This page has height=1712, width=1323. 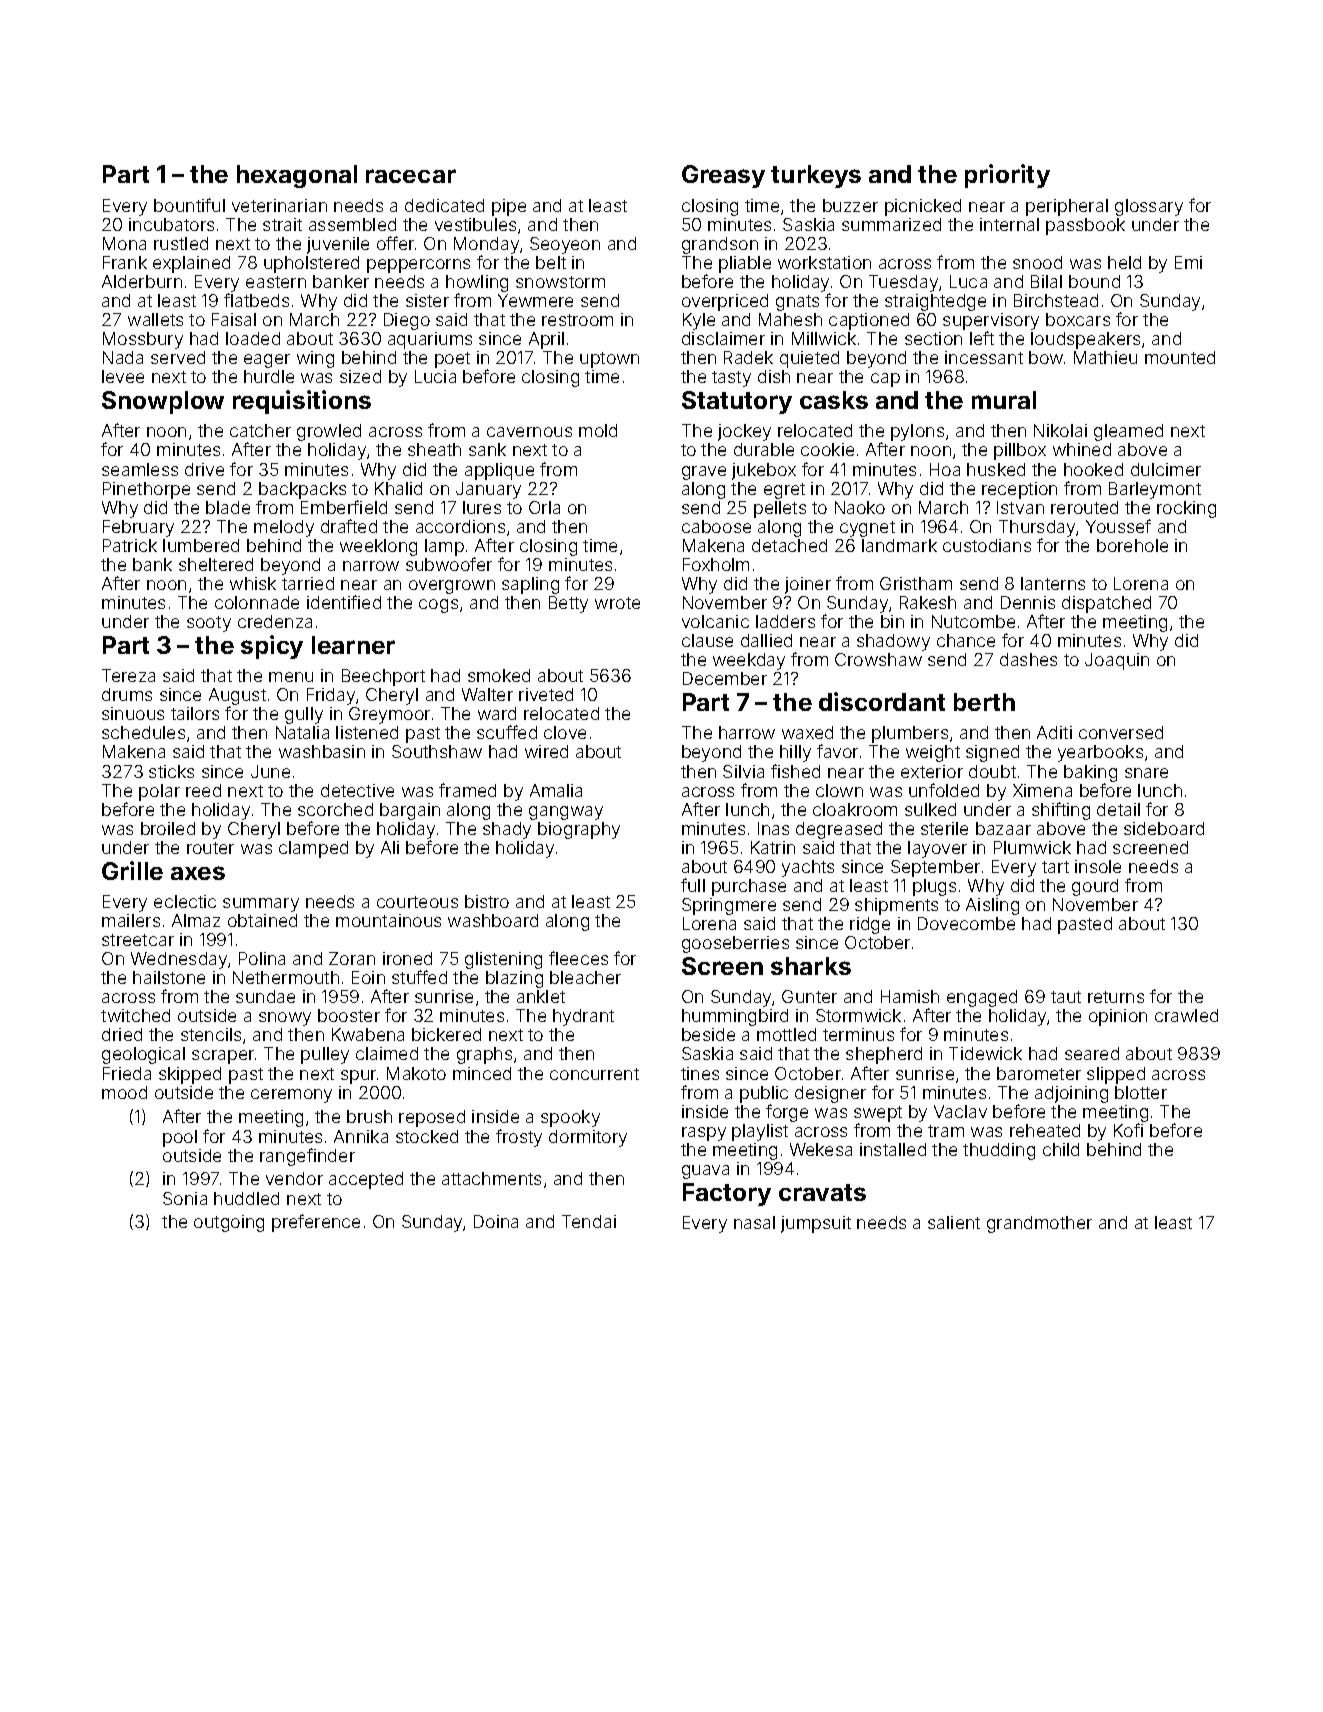 I want to click on tailors, so click(x=195, y=713).
